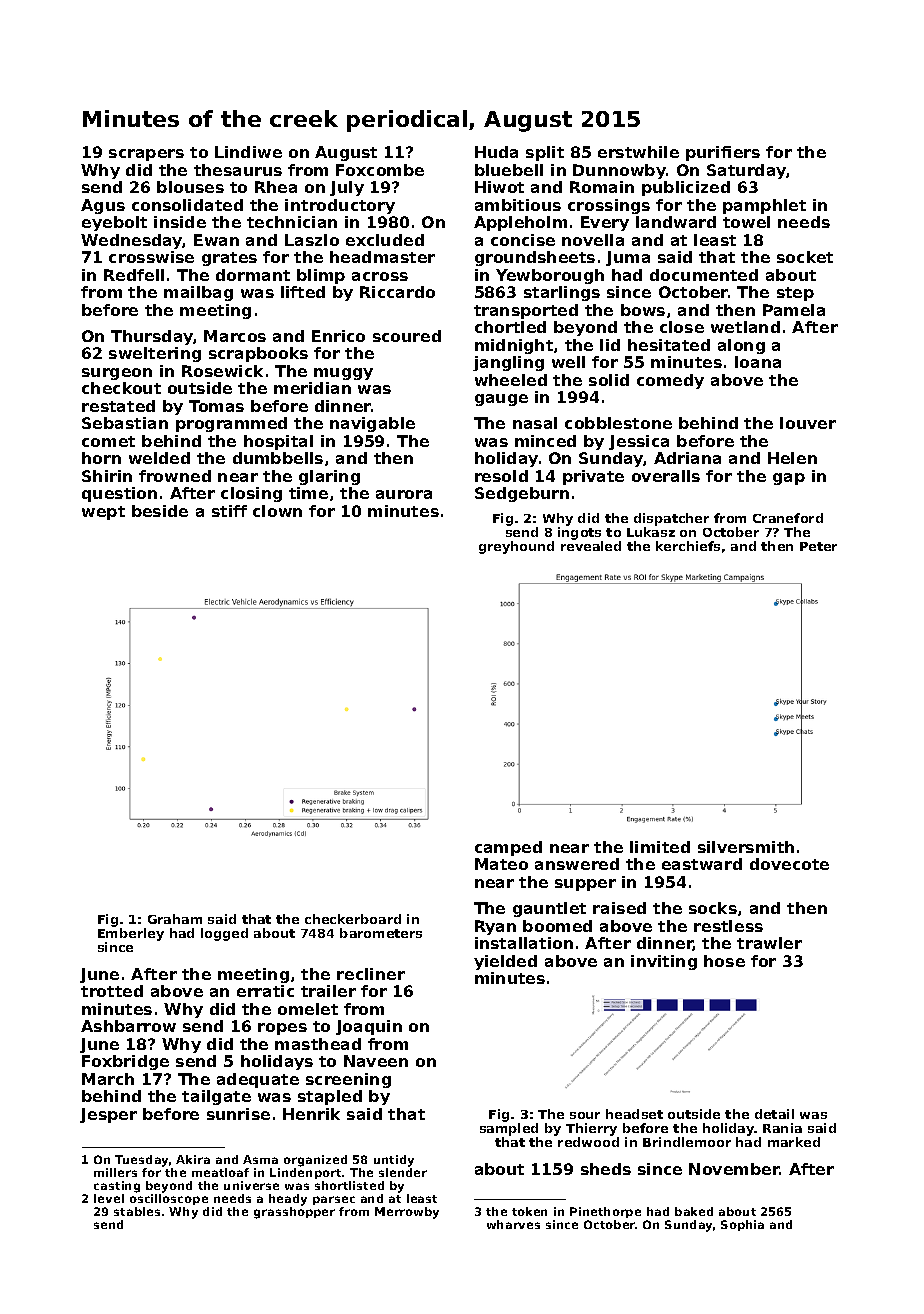  What do you see at coordinates (591, 546) in the screenshot?
I see `revealed` at bounding box center [591, 546].
